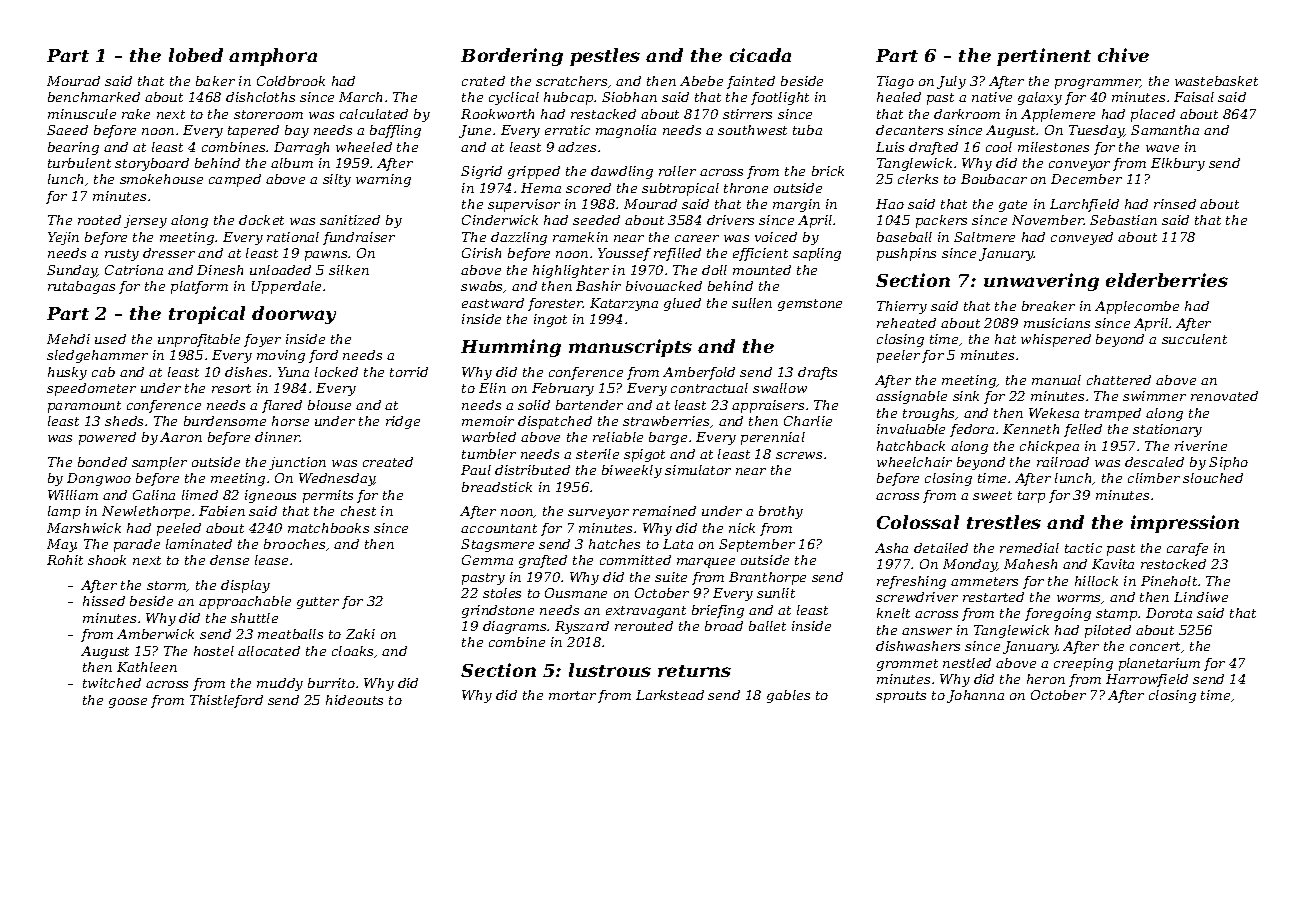  Describe the element at coordinates (67, 130) in the screenshot. I see `Saeed` at that location.
